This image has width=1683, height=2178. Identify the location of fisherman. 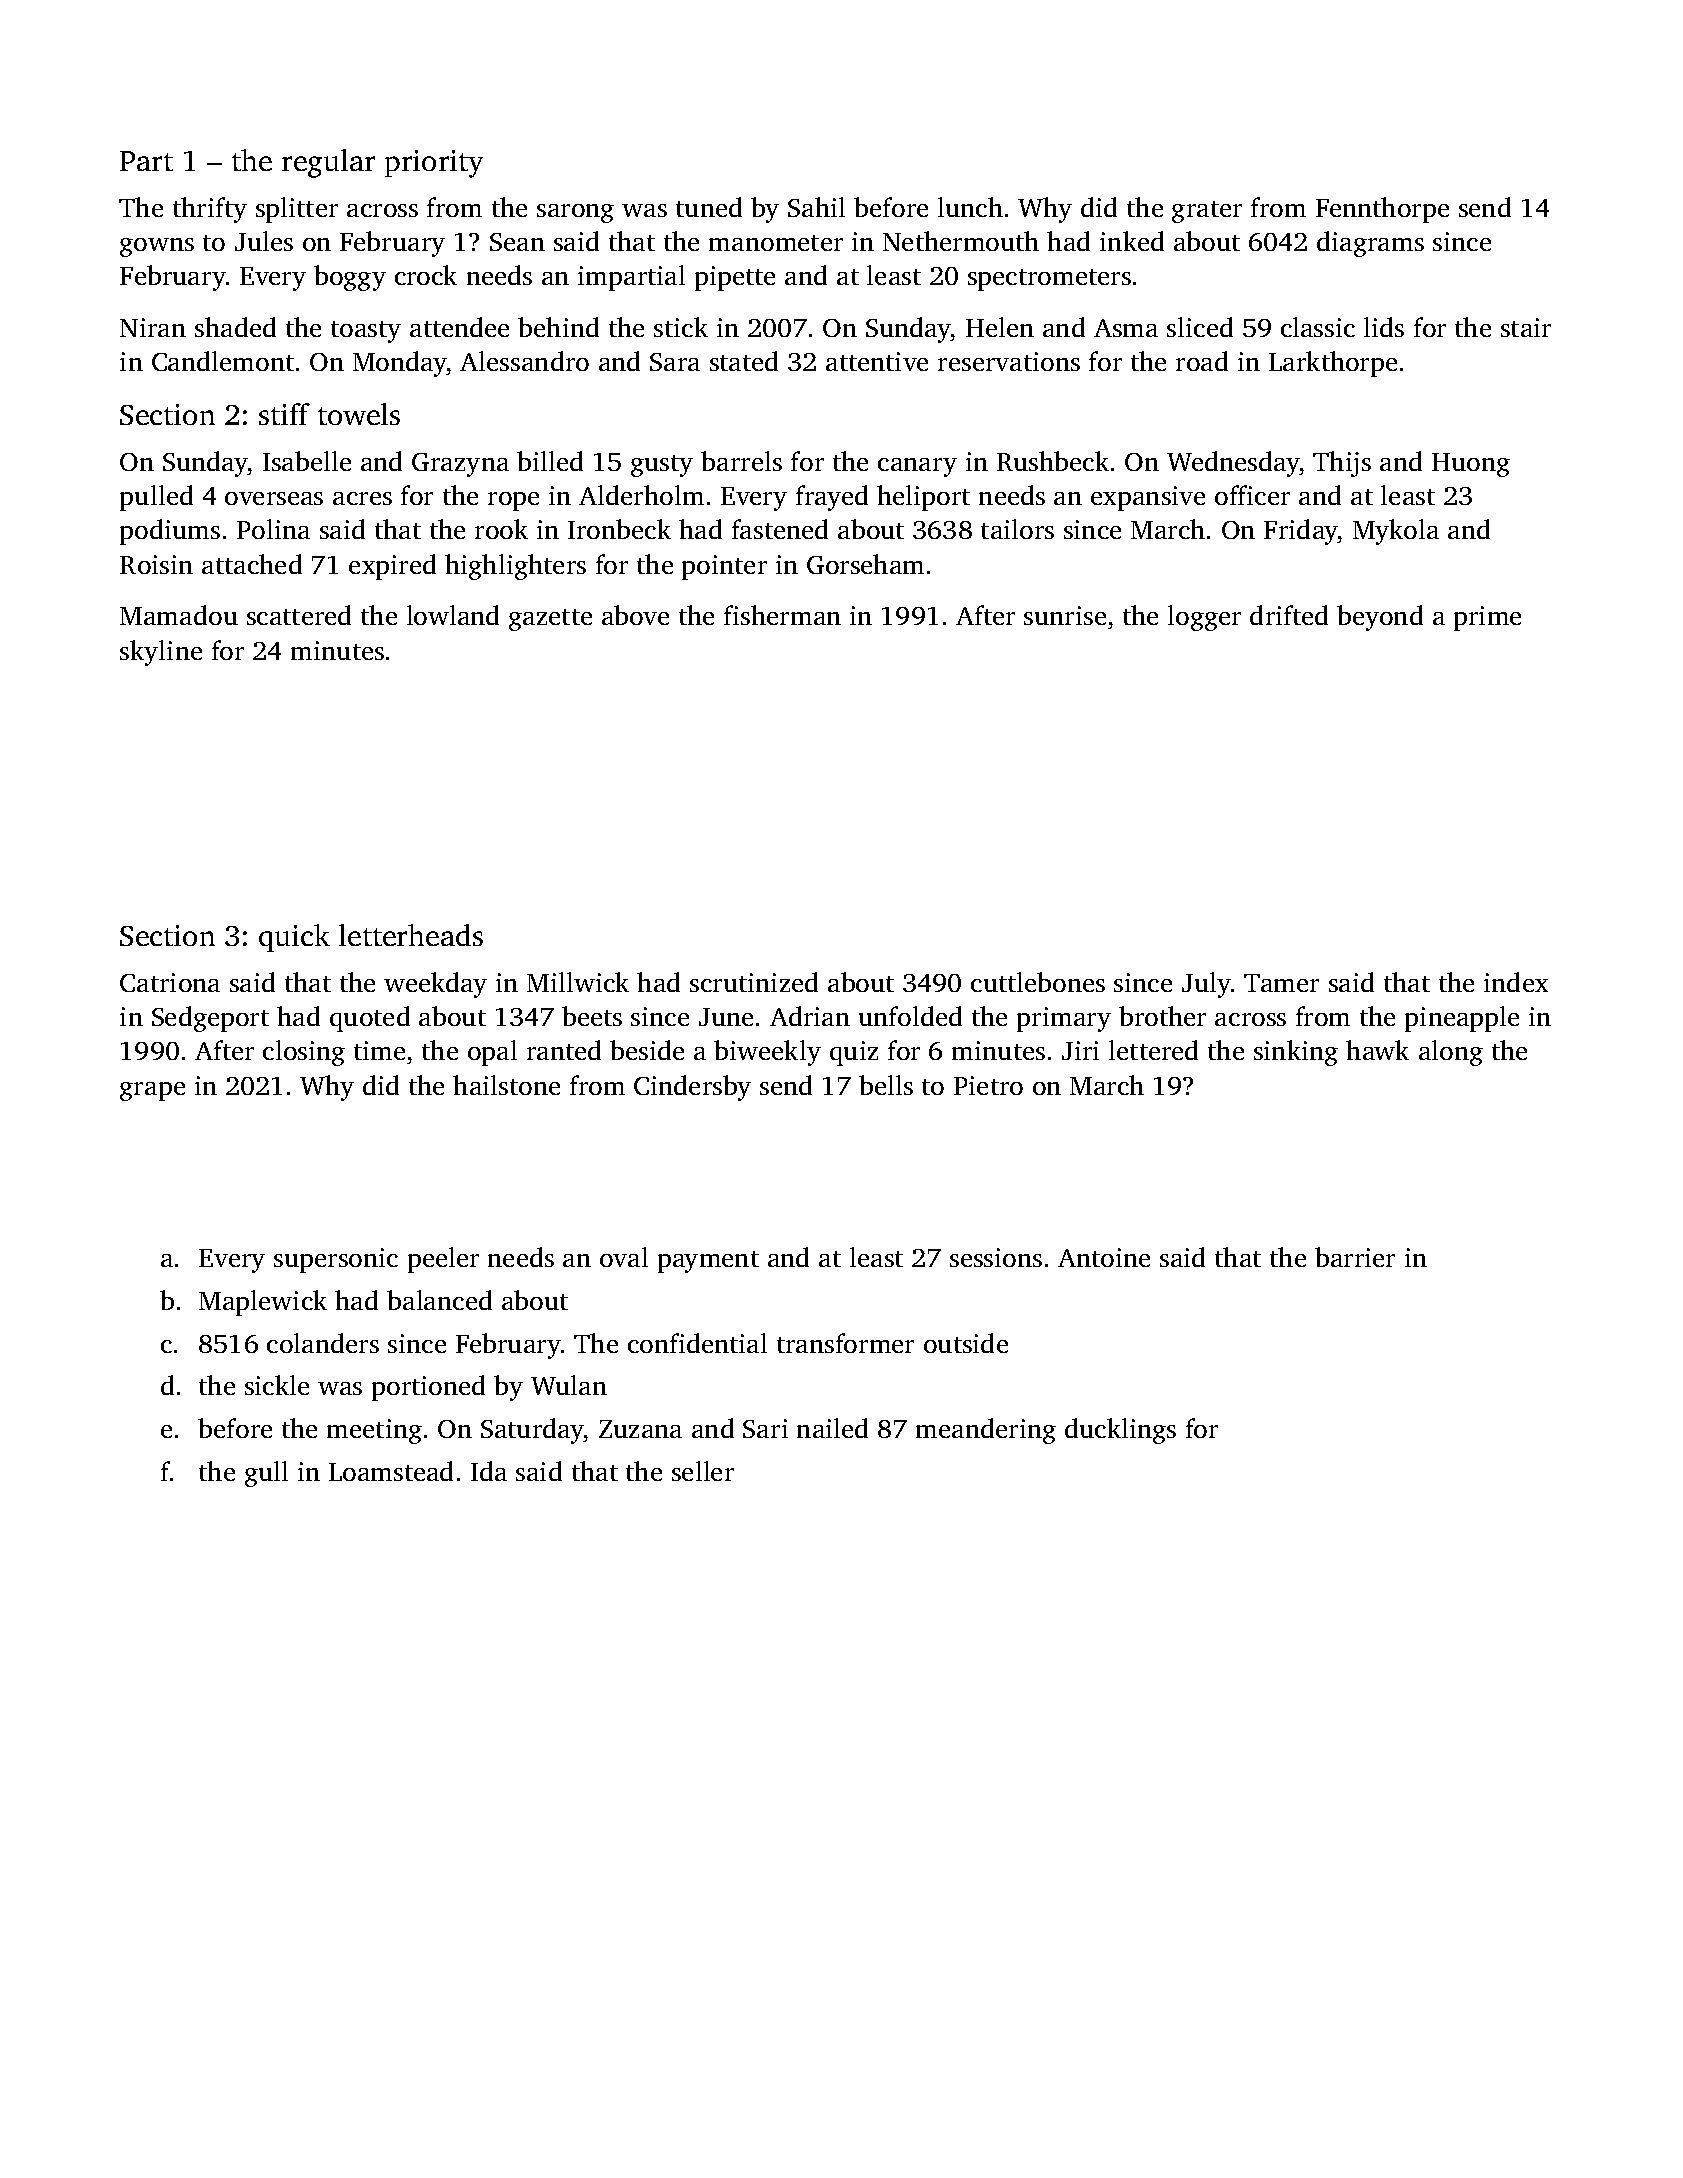
(782, 615).
